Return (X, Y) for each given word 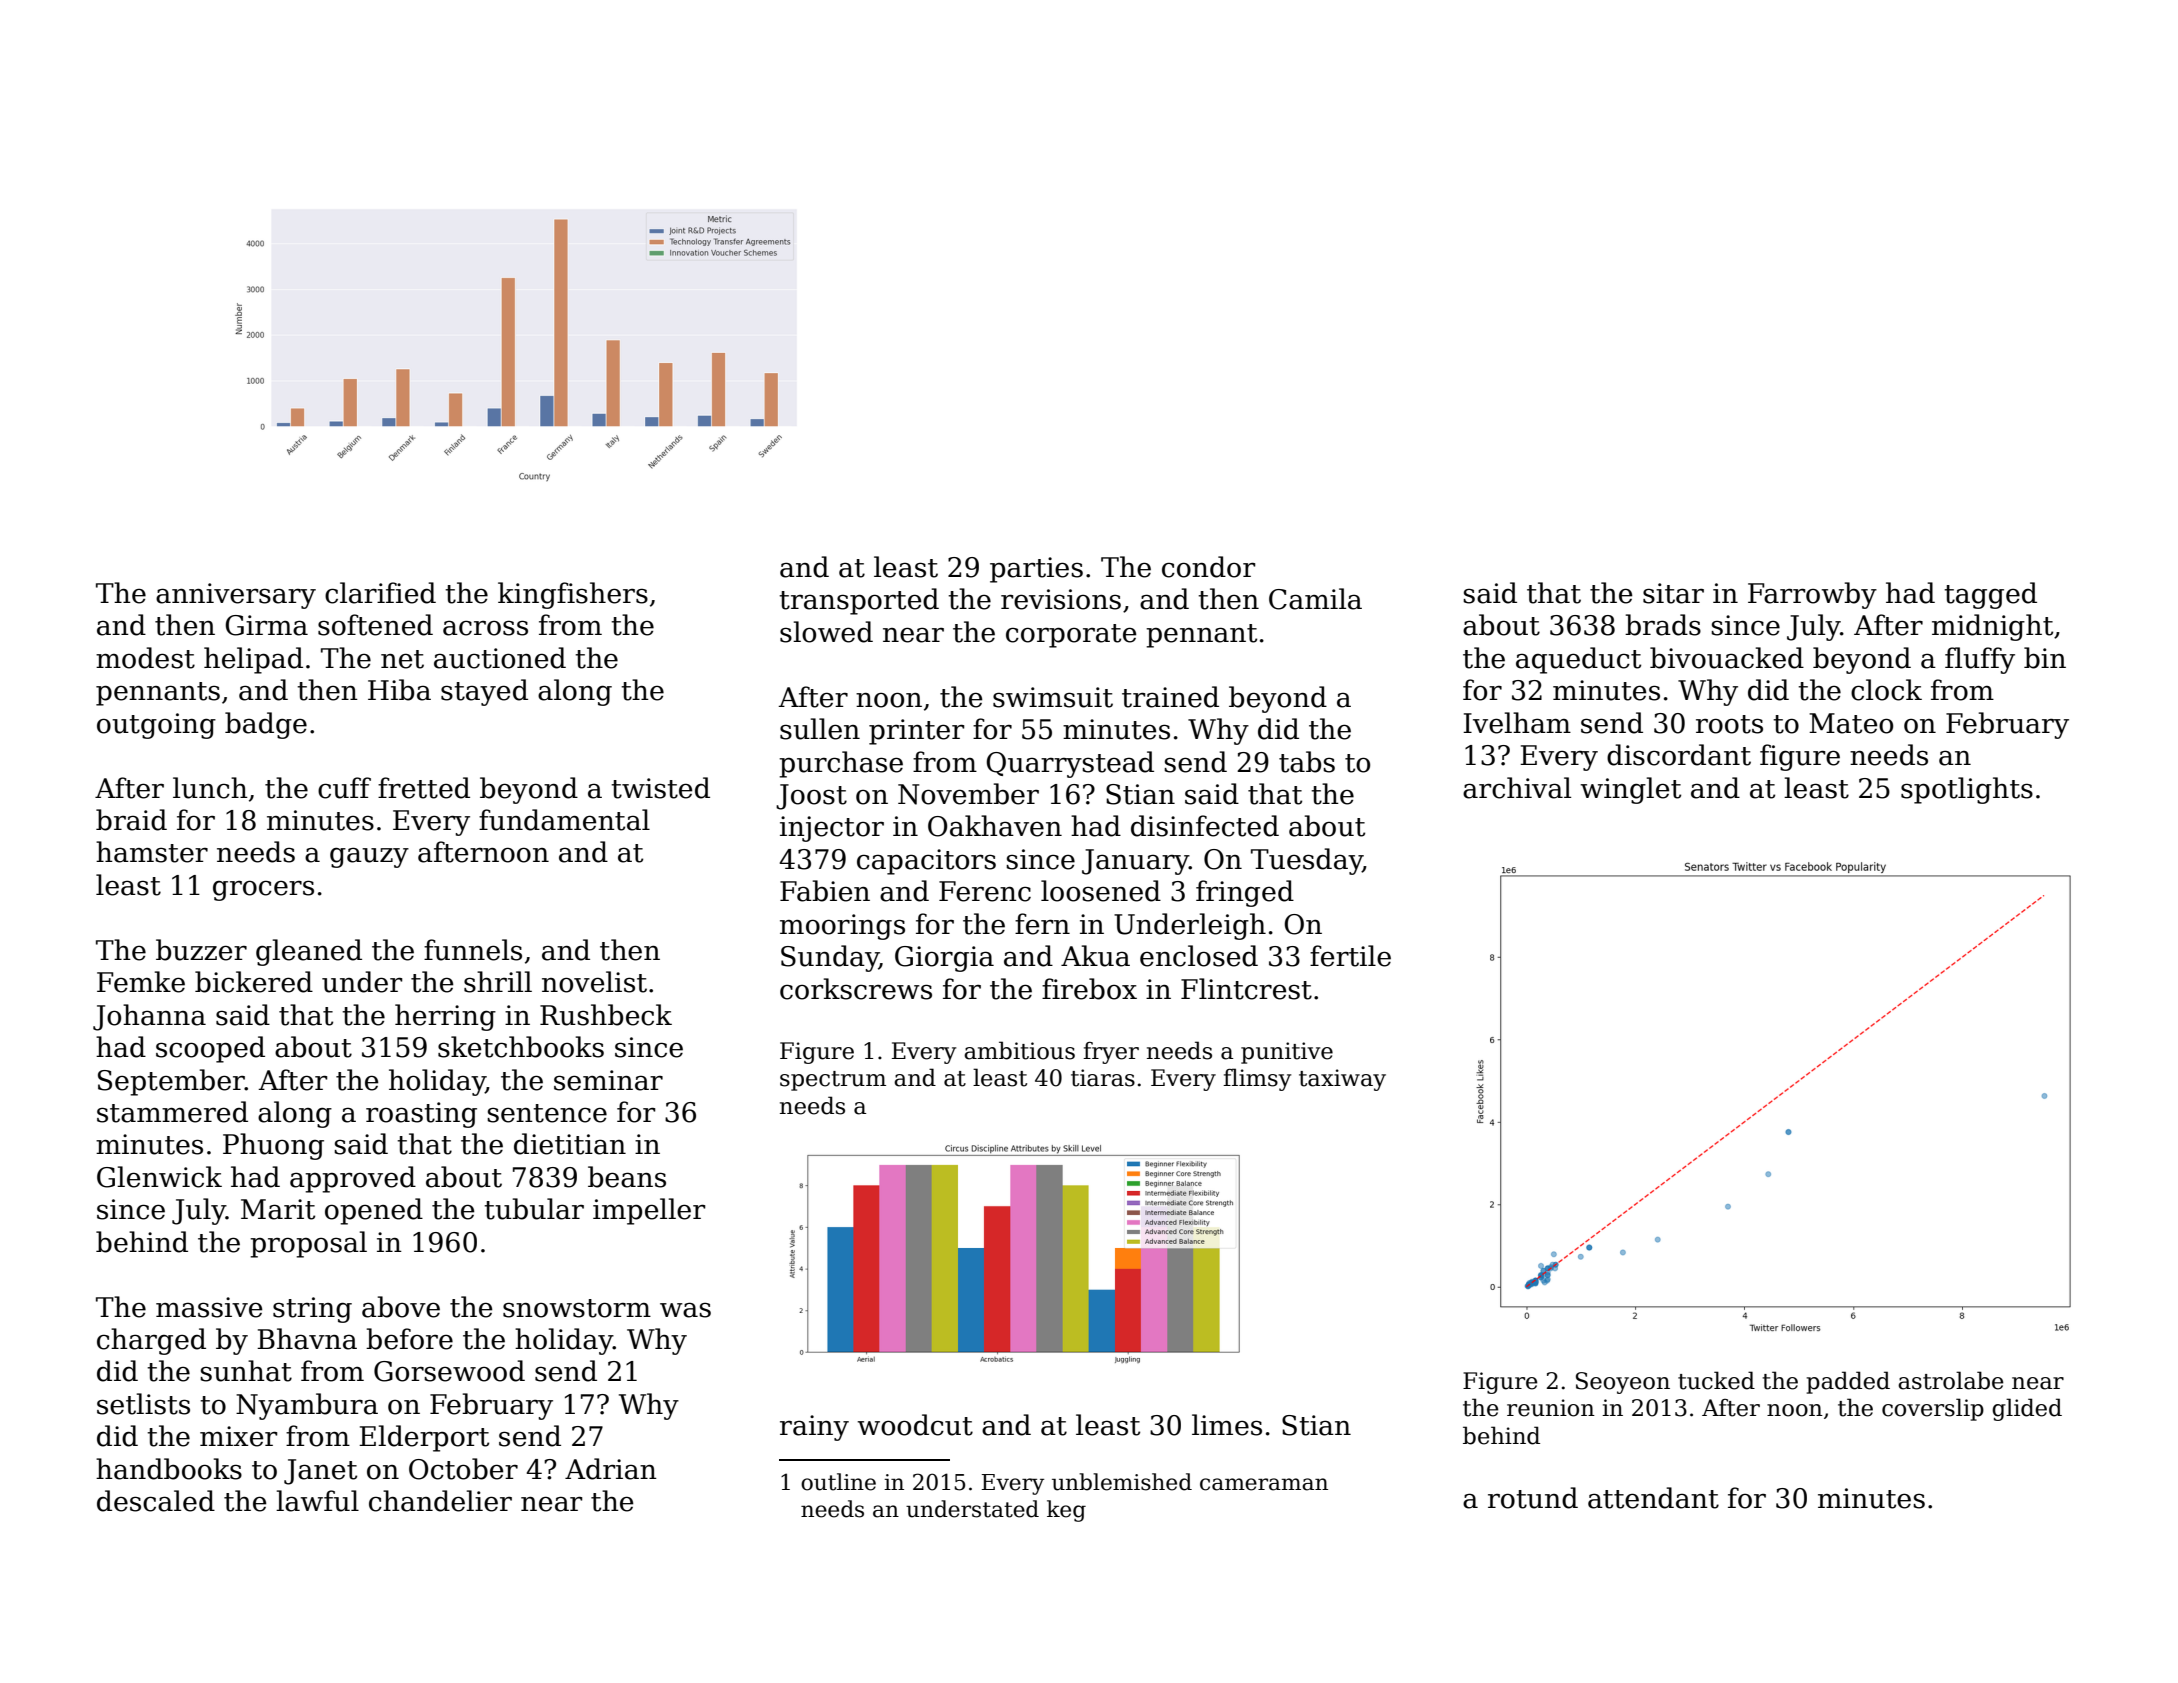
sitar (1673, 593)
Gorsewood (449, 1371)
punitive (1287, 1053)
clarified (380, 593)
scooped (210, 1049)
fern (1042, 924)
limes (1227, 1425)
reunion (1551, 1408)
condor (1208, 567)
